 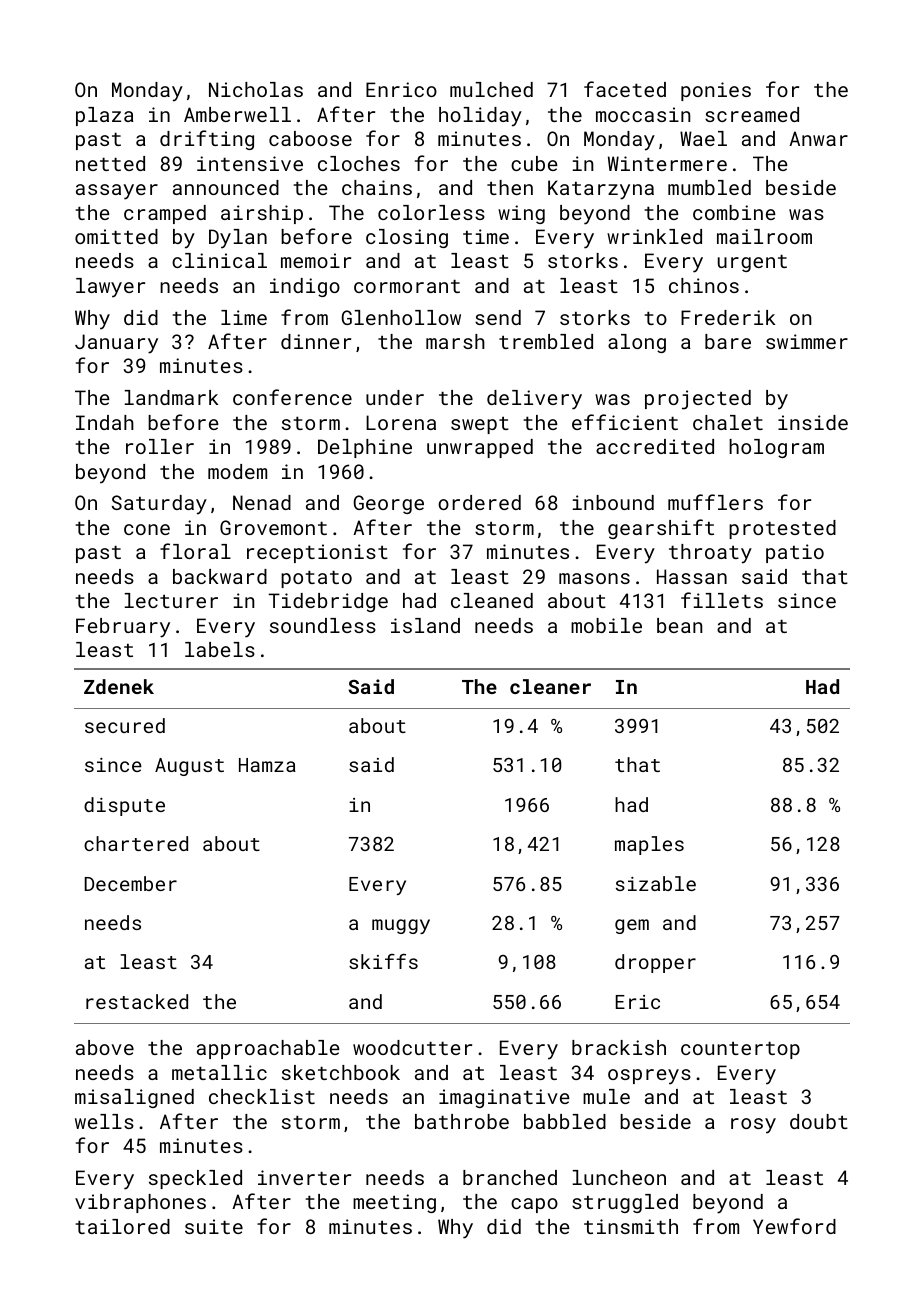 I want to click on December, so click(x=131, y=883).
